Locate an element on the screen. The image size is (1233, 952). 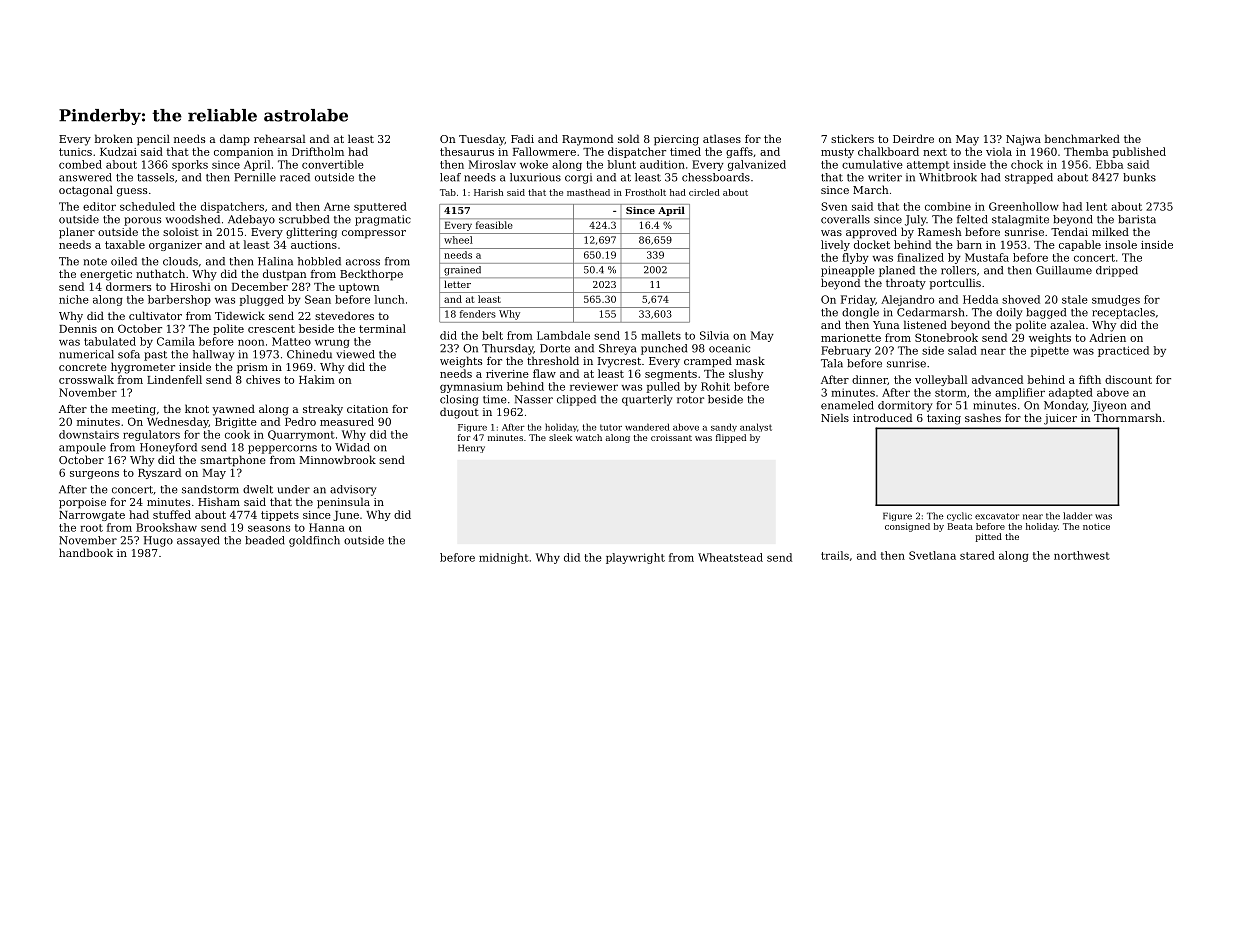
answered is located at coordinates (85, 177).
